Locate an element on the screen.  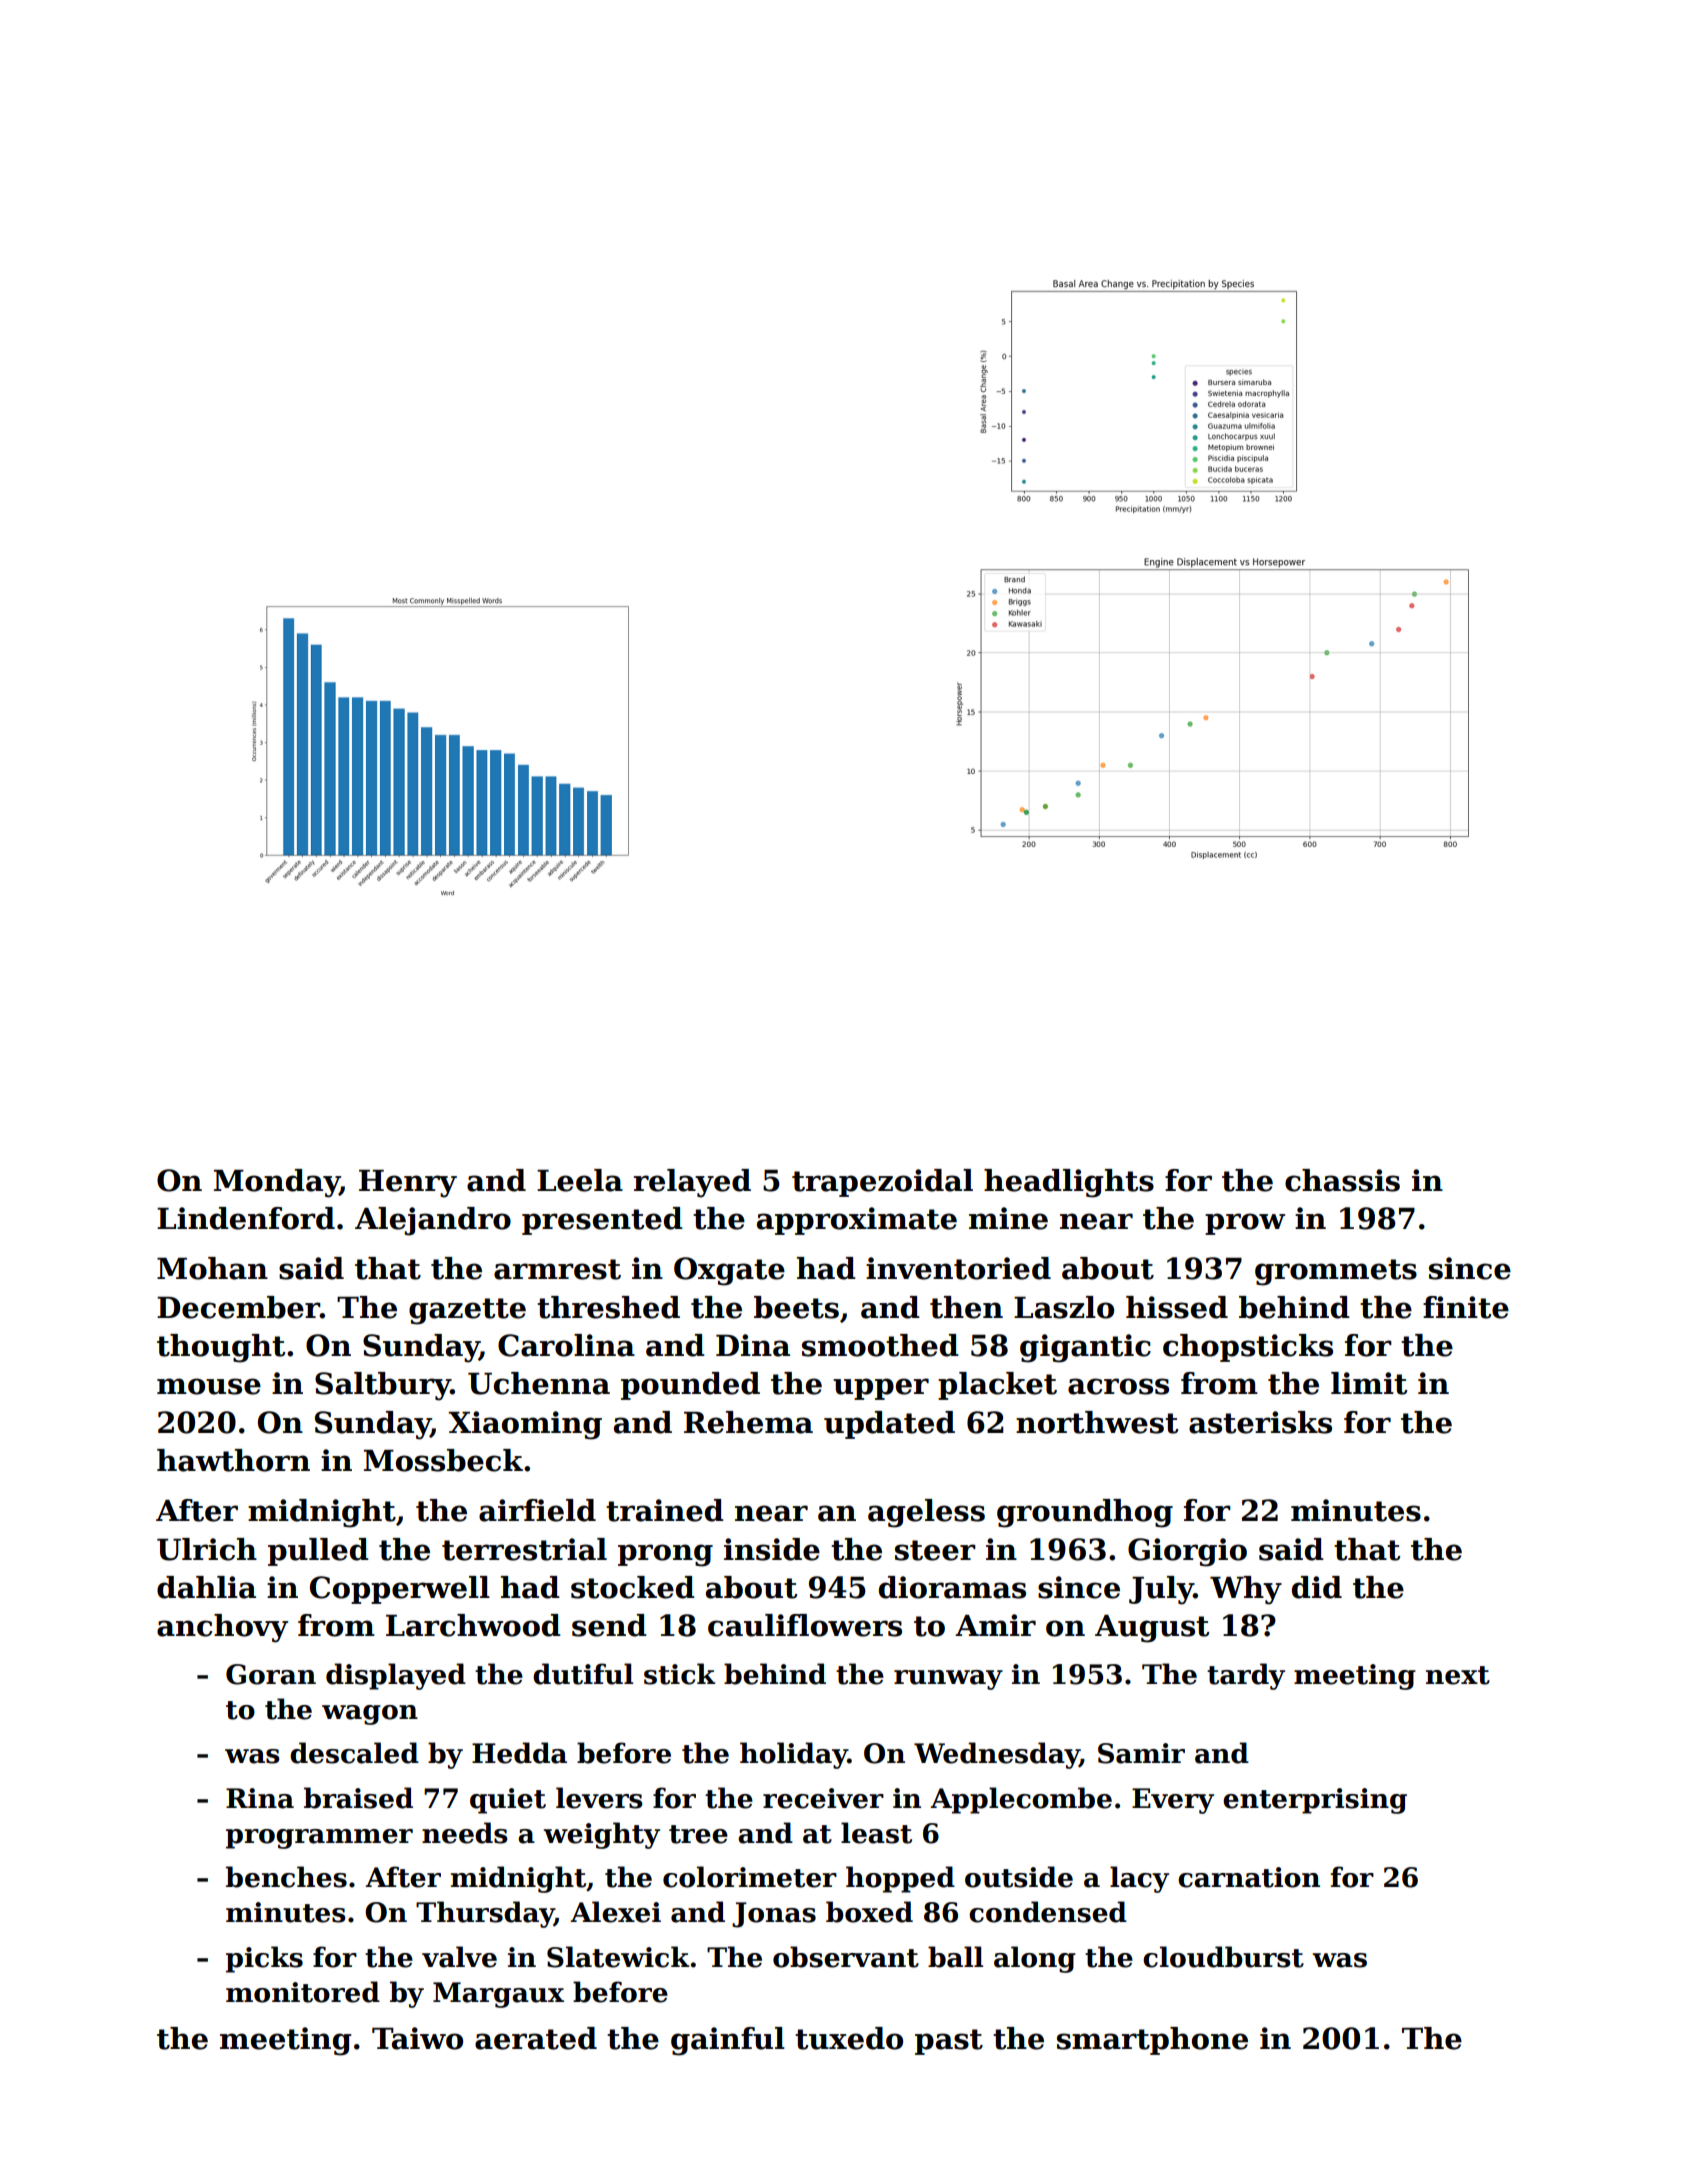
Lindenford is located at coordinates (246, 1218).
